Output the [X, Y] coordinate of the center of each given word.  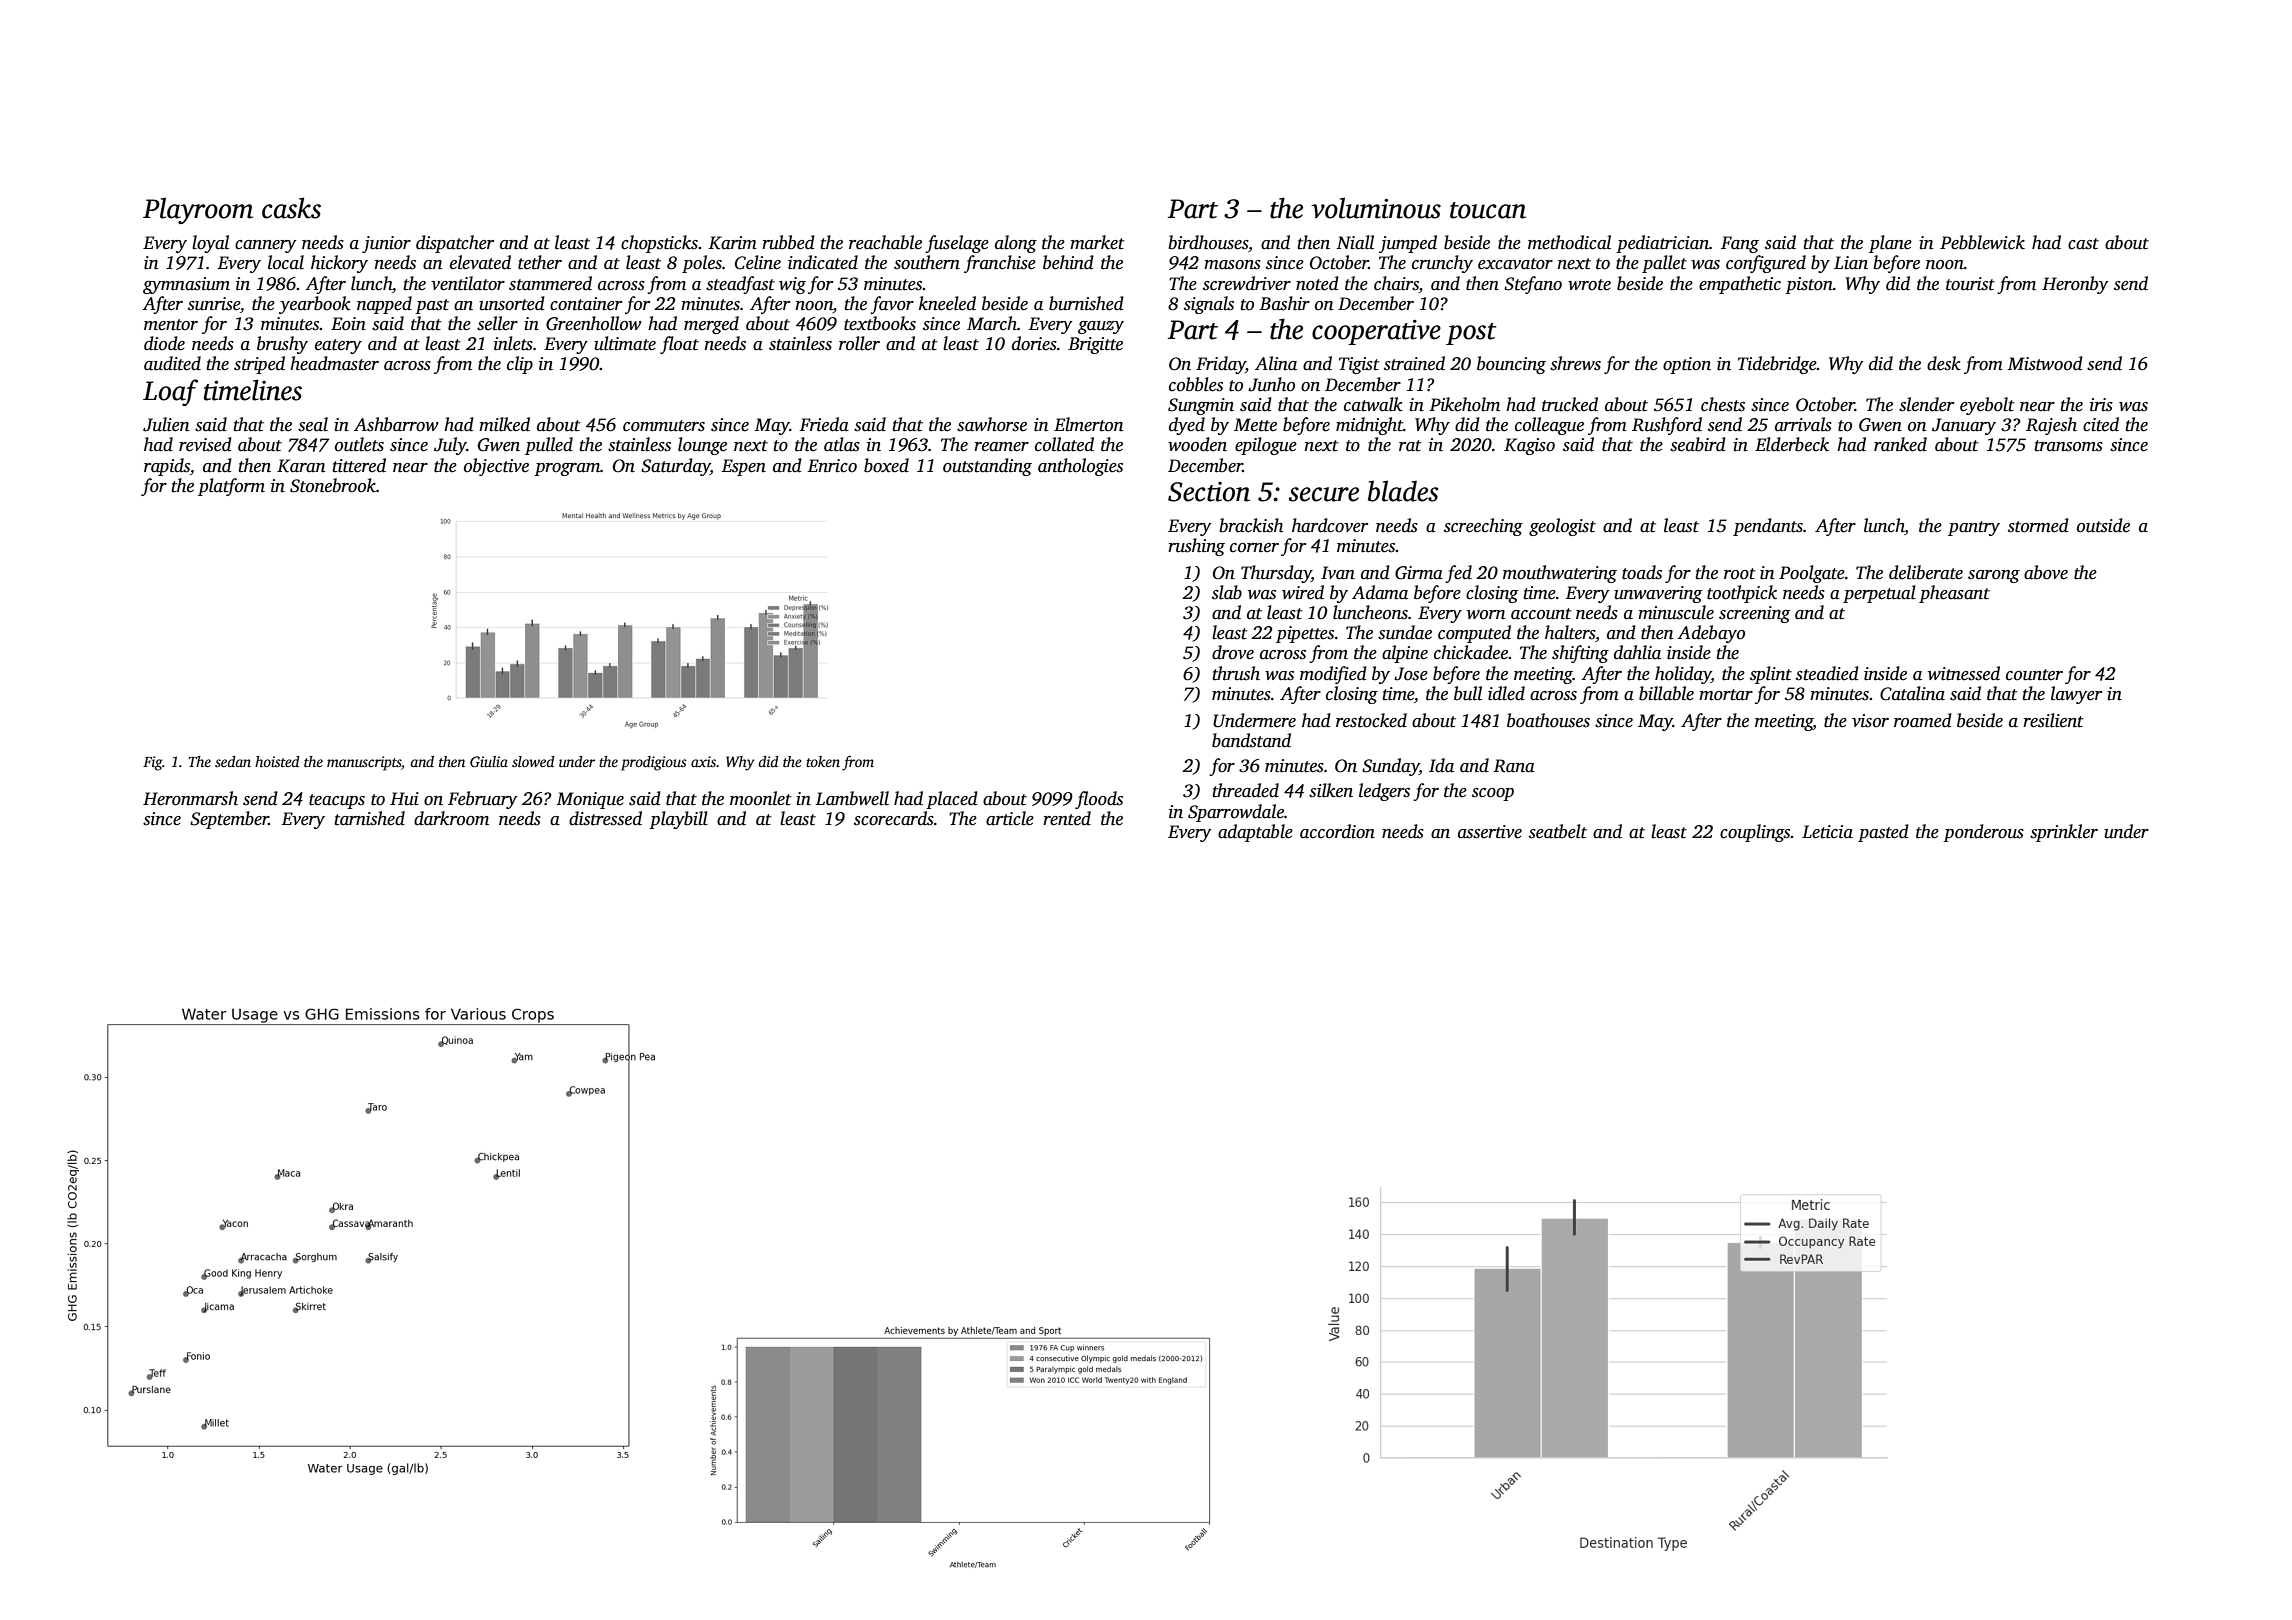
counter [2034, 675]
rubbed [788, 242]
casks [291, 208]
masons [1232, 265]
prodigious [654, 763]
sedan [233, 761]
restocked [1371, 720]
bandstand [1251, 740]
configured [1766, 264]
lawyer [2076, 695]
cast [2083, 244]
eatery [338, 346]
